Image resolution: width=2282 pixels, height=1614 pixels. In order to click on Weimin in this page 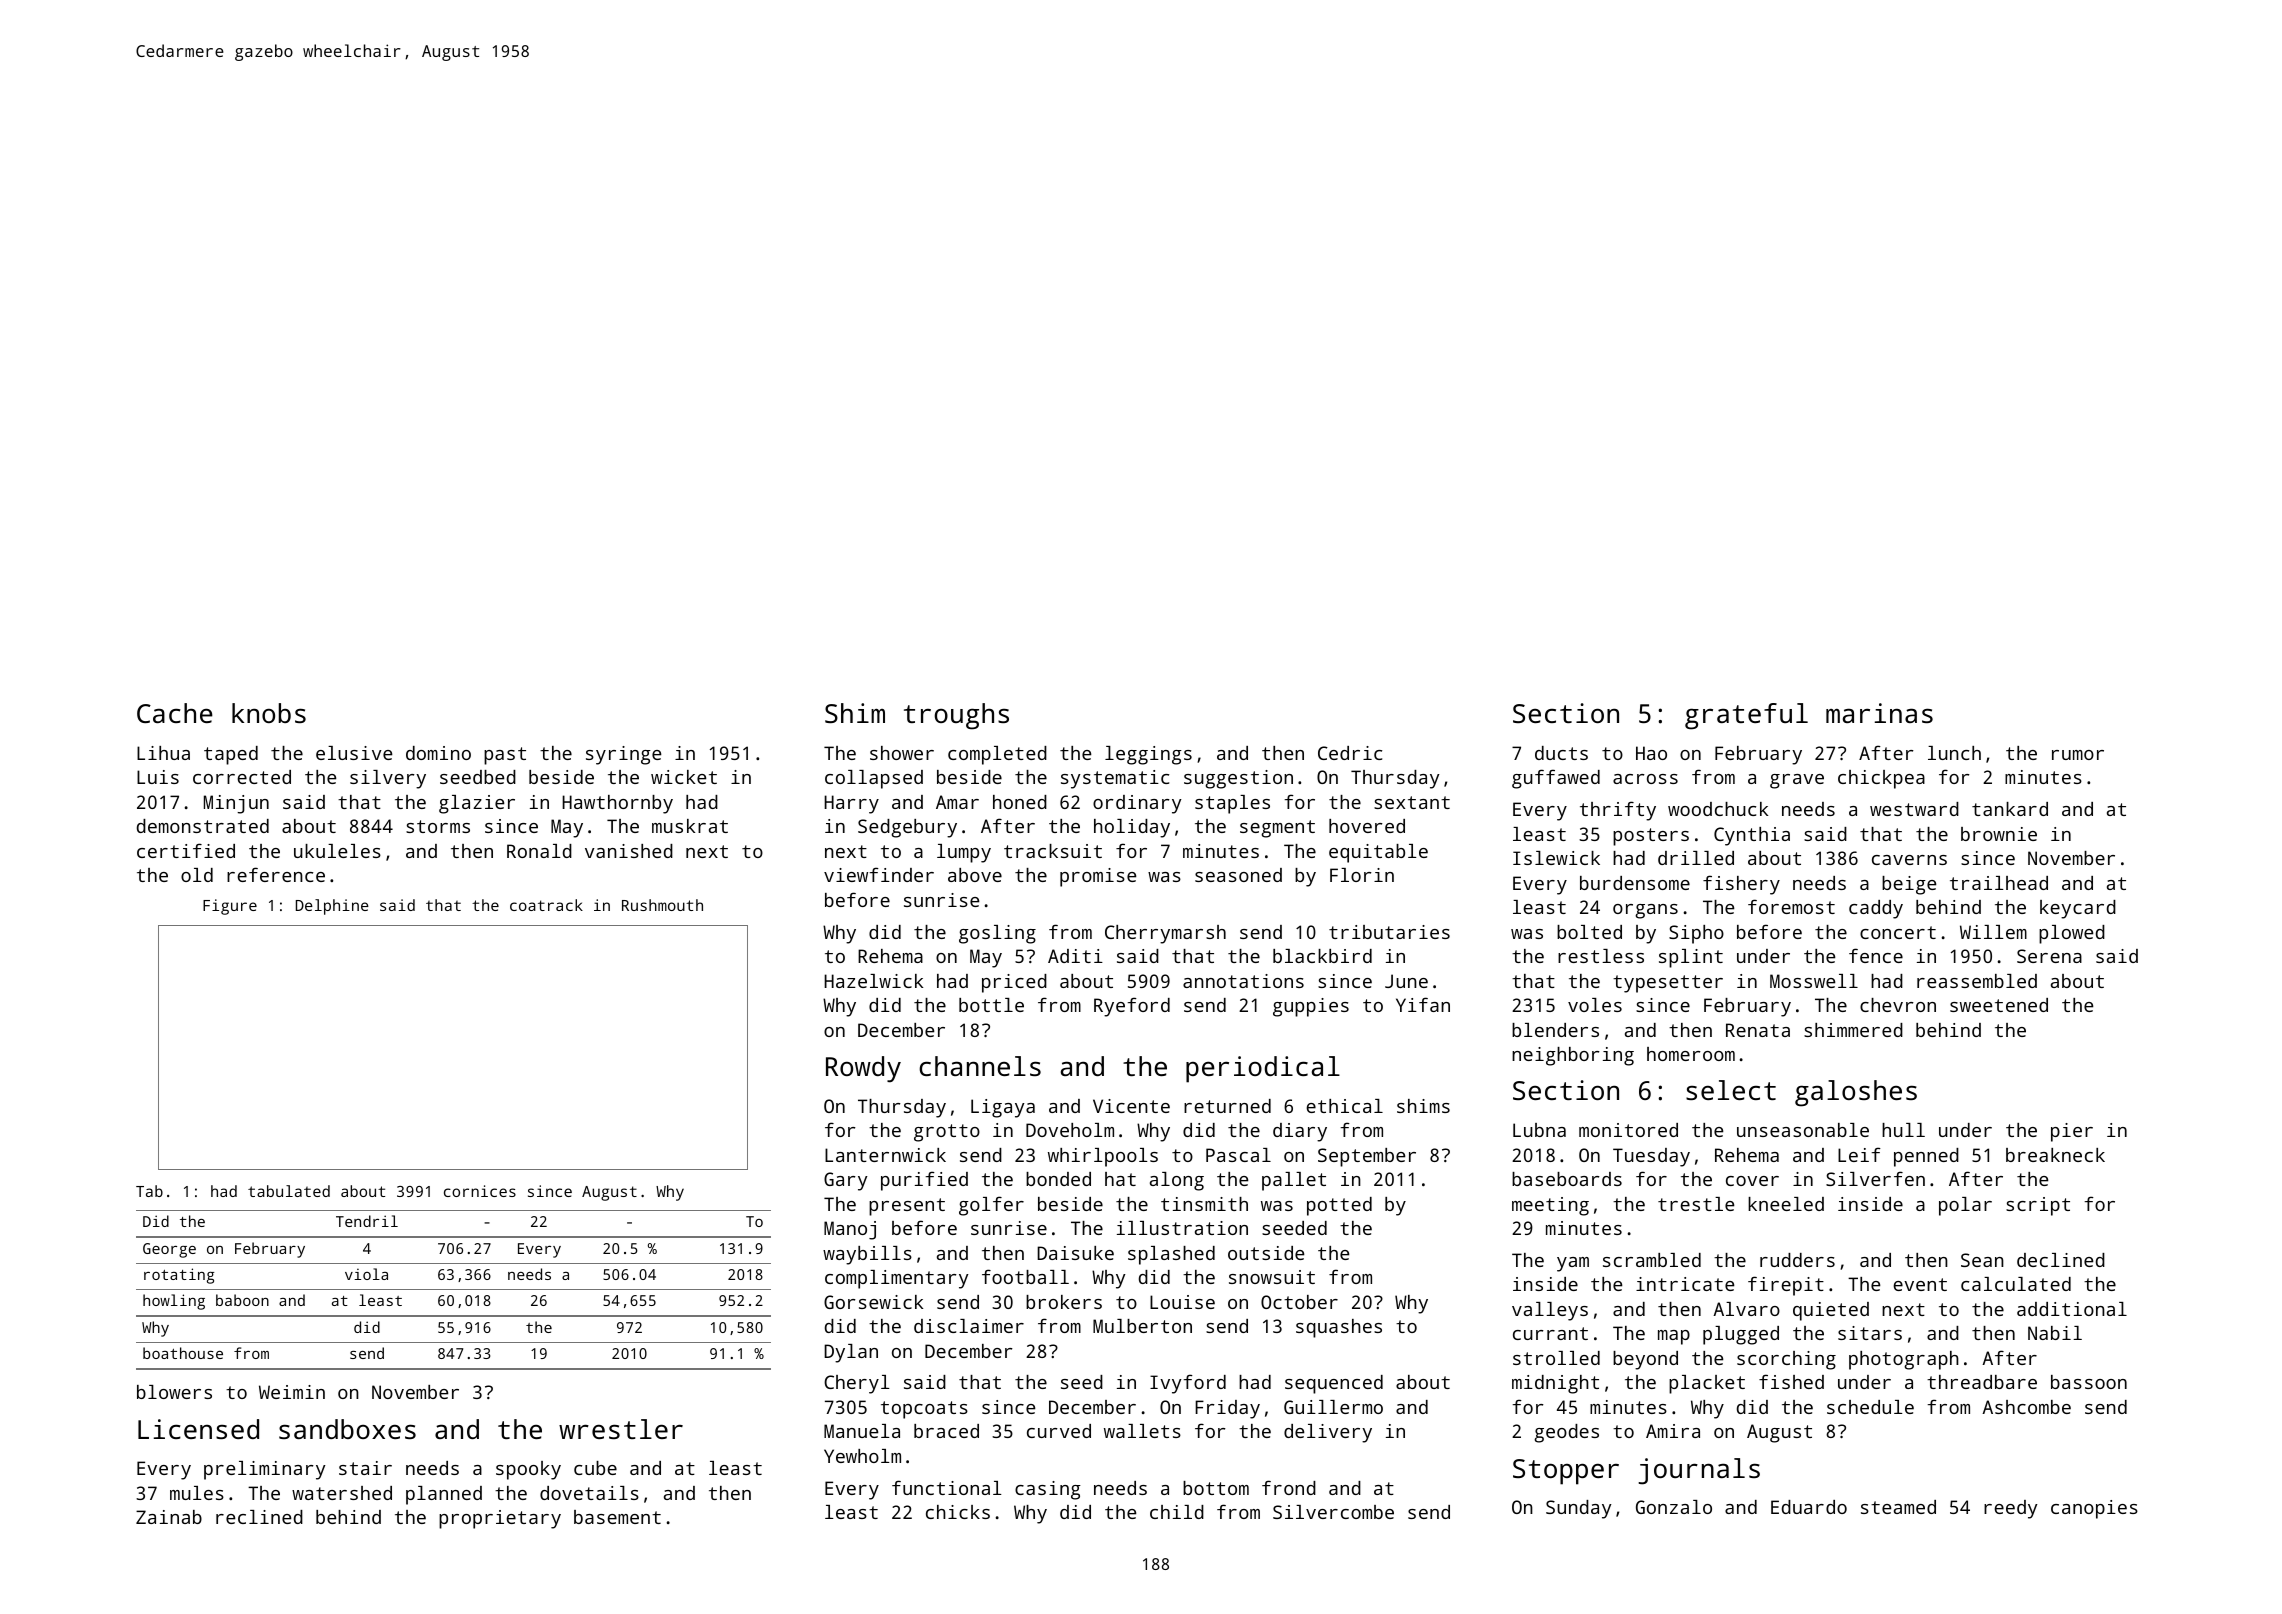, I will do `click(292, 1392)`.
